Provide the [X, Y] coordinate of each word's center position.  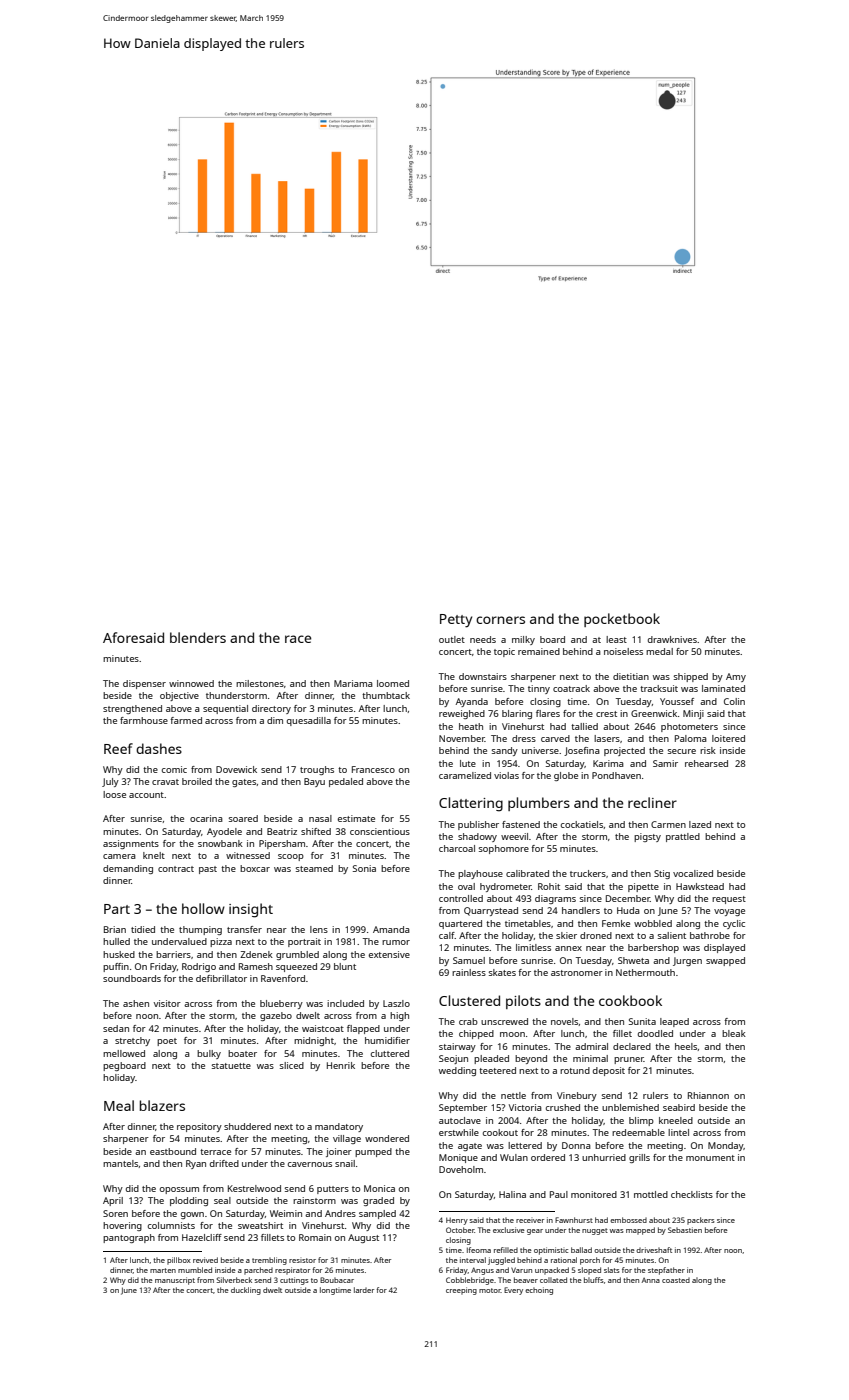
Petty [456, 621]
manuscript [175, 1281]
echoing [539, 1291]
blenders [198, 637]
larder [364, 1290]
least [616, 639]
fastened [521, 824]
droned [596, 935]
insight [251, 910]
